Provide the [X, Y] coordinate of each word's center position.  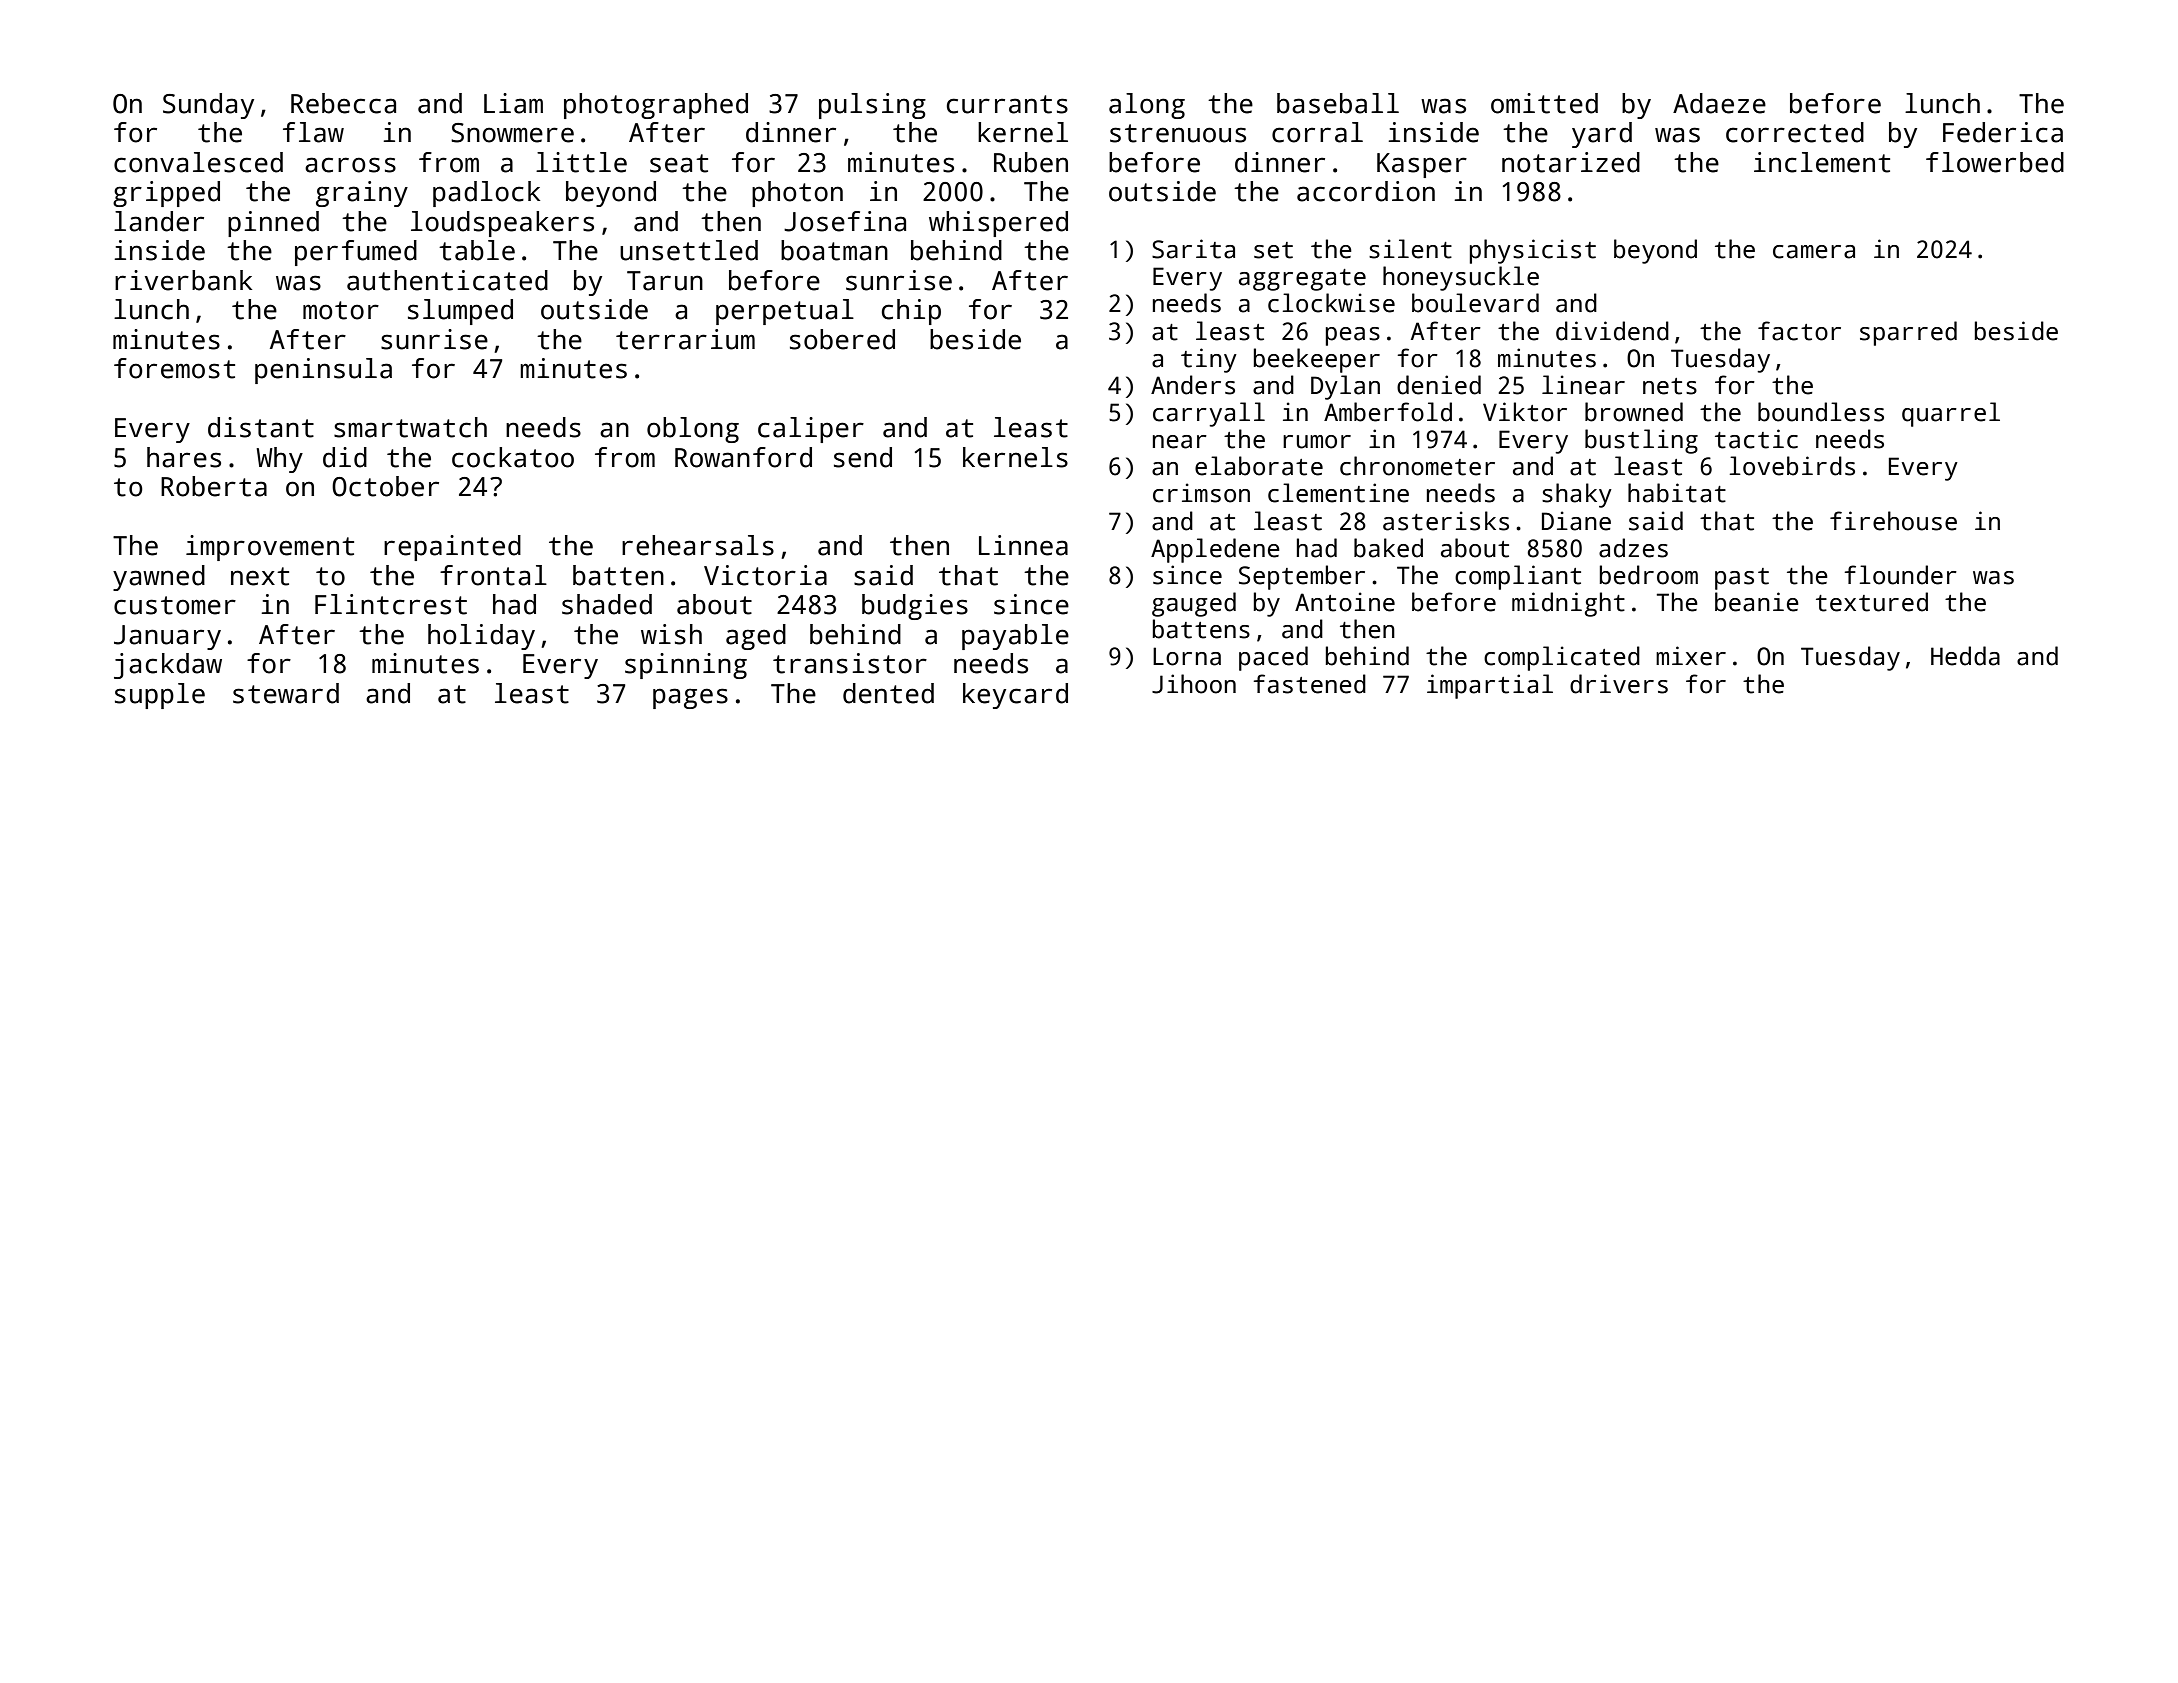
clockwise [1331, 303]
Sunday [208, 106]
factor [1799, 331]
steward [286, 693]
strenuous [1178, 133]
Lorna [1187, 656]
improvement [270, 548]
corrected [1795, 132]
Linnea [1023, 545]
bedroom [1649, 575]
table [477, 250]
